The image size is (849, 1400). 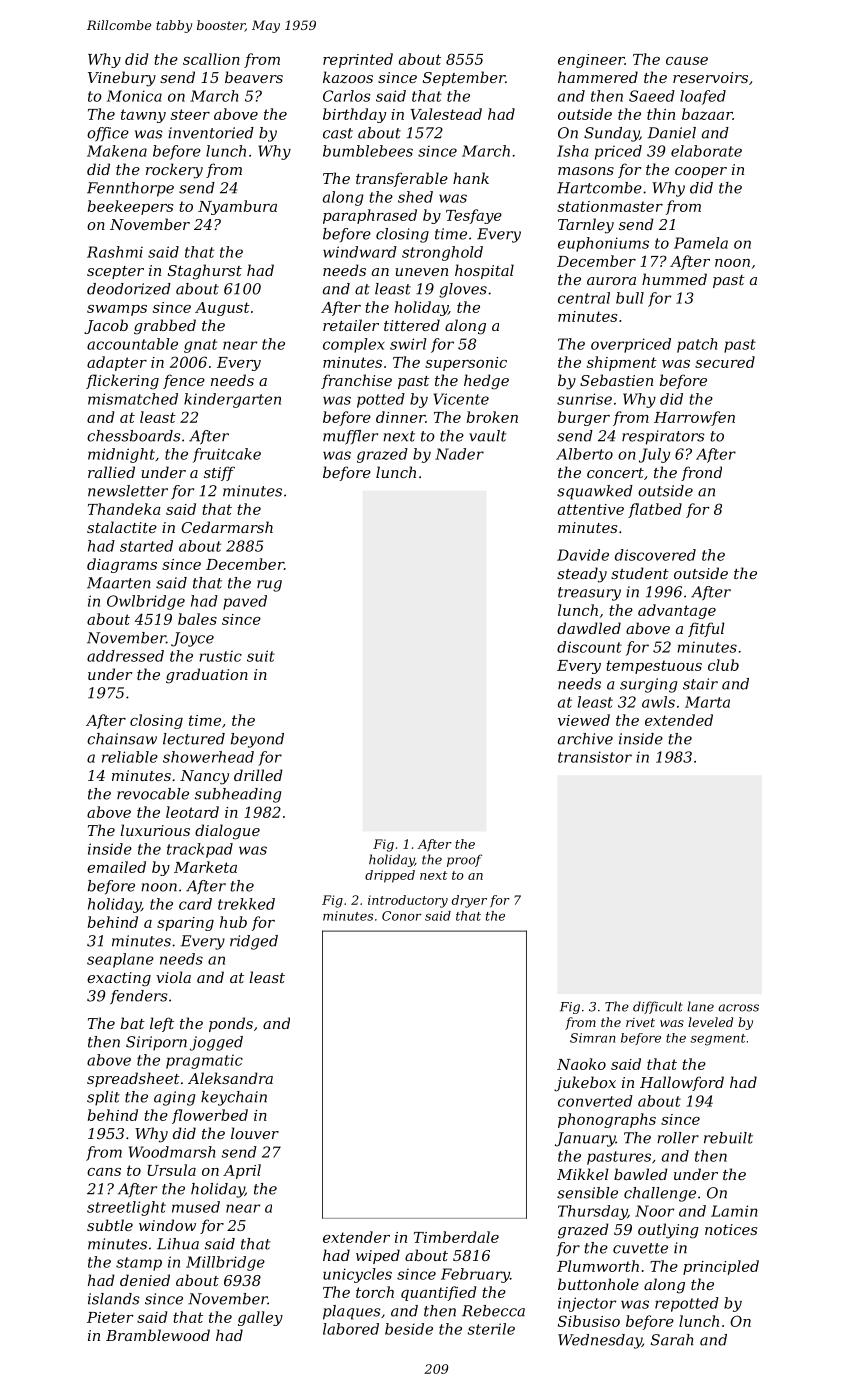 I want to click on across, so click(x=738, y=1008).
